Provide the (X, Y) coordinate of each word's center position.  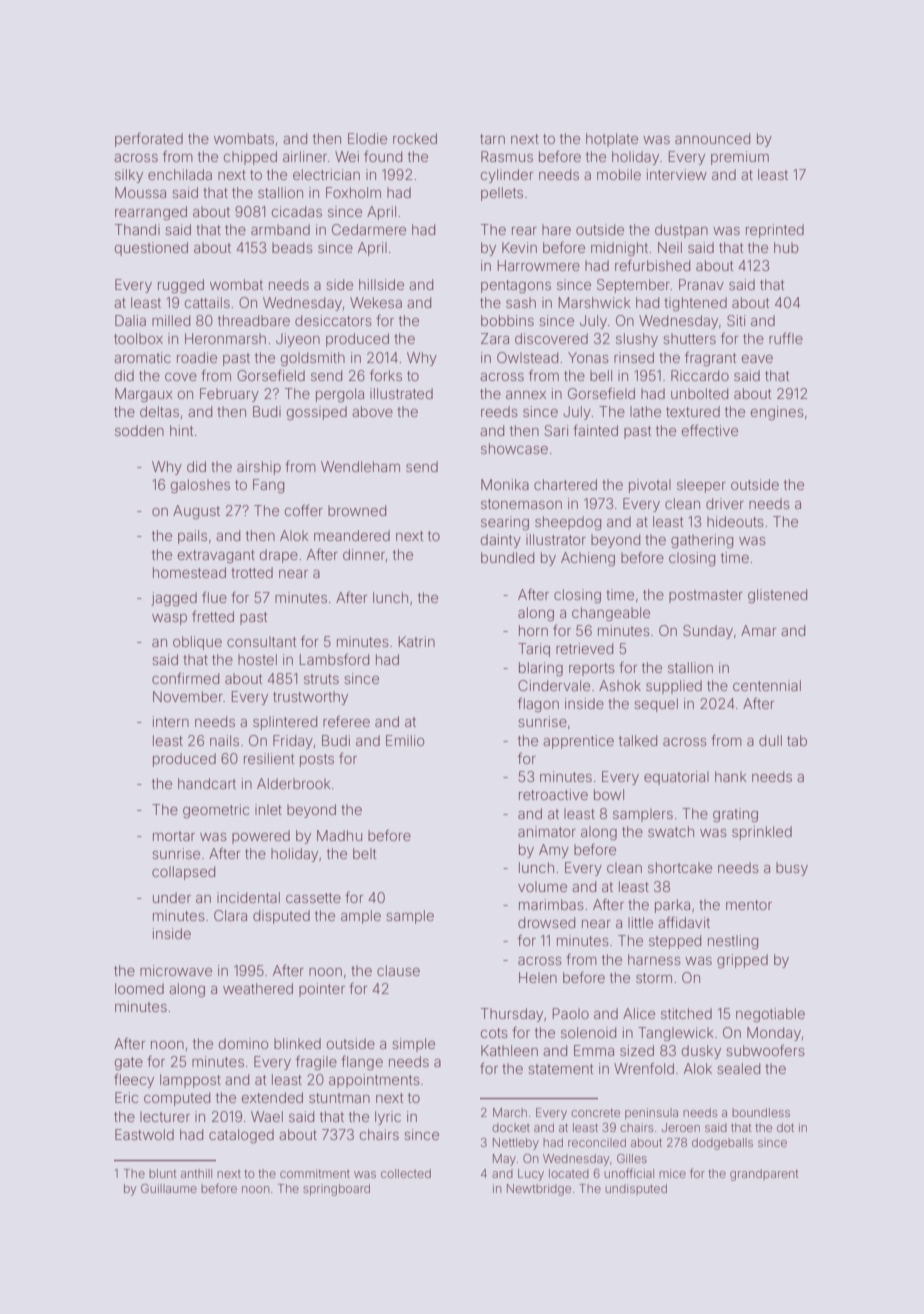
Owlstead (527, 357)
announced (712, 138)
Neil (670, 247)
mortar (174, 836)
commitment (315, 1173)
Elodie (367, 138)
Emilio (405, 740)
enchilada (180, 174)
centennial (767, 685)
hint (181, 430)
